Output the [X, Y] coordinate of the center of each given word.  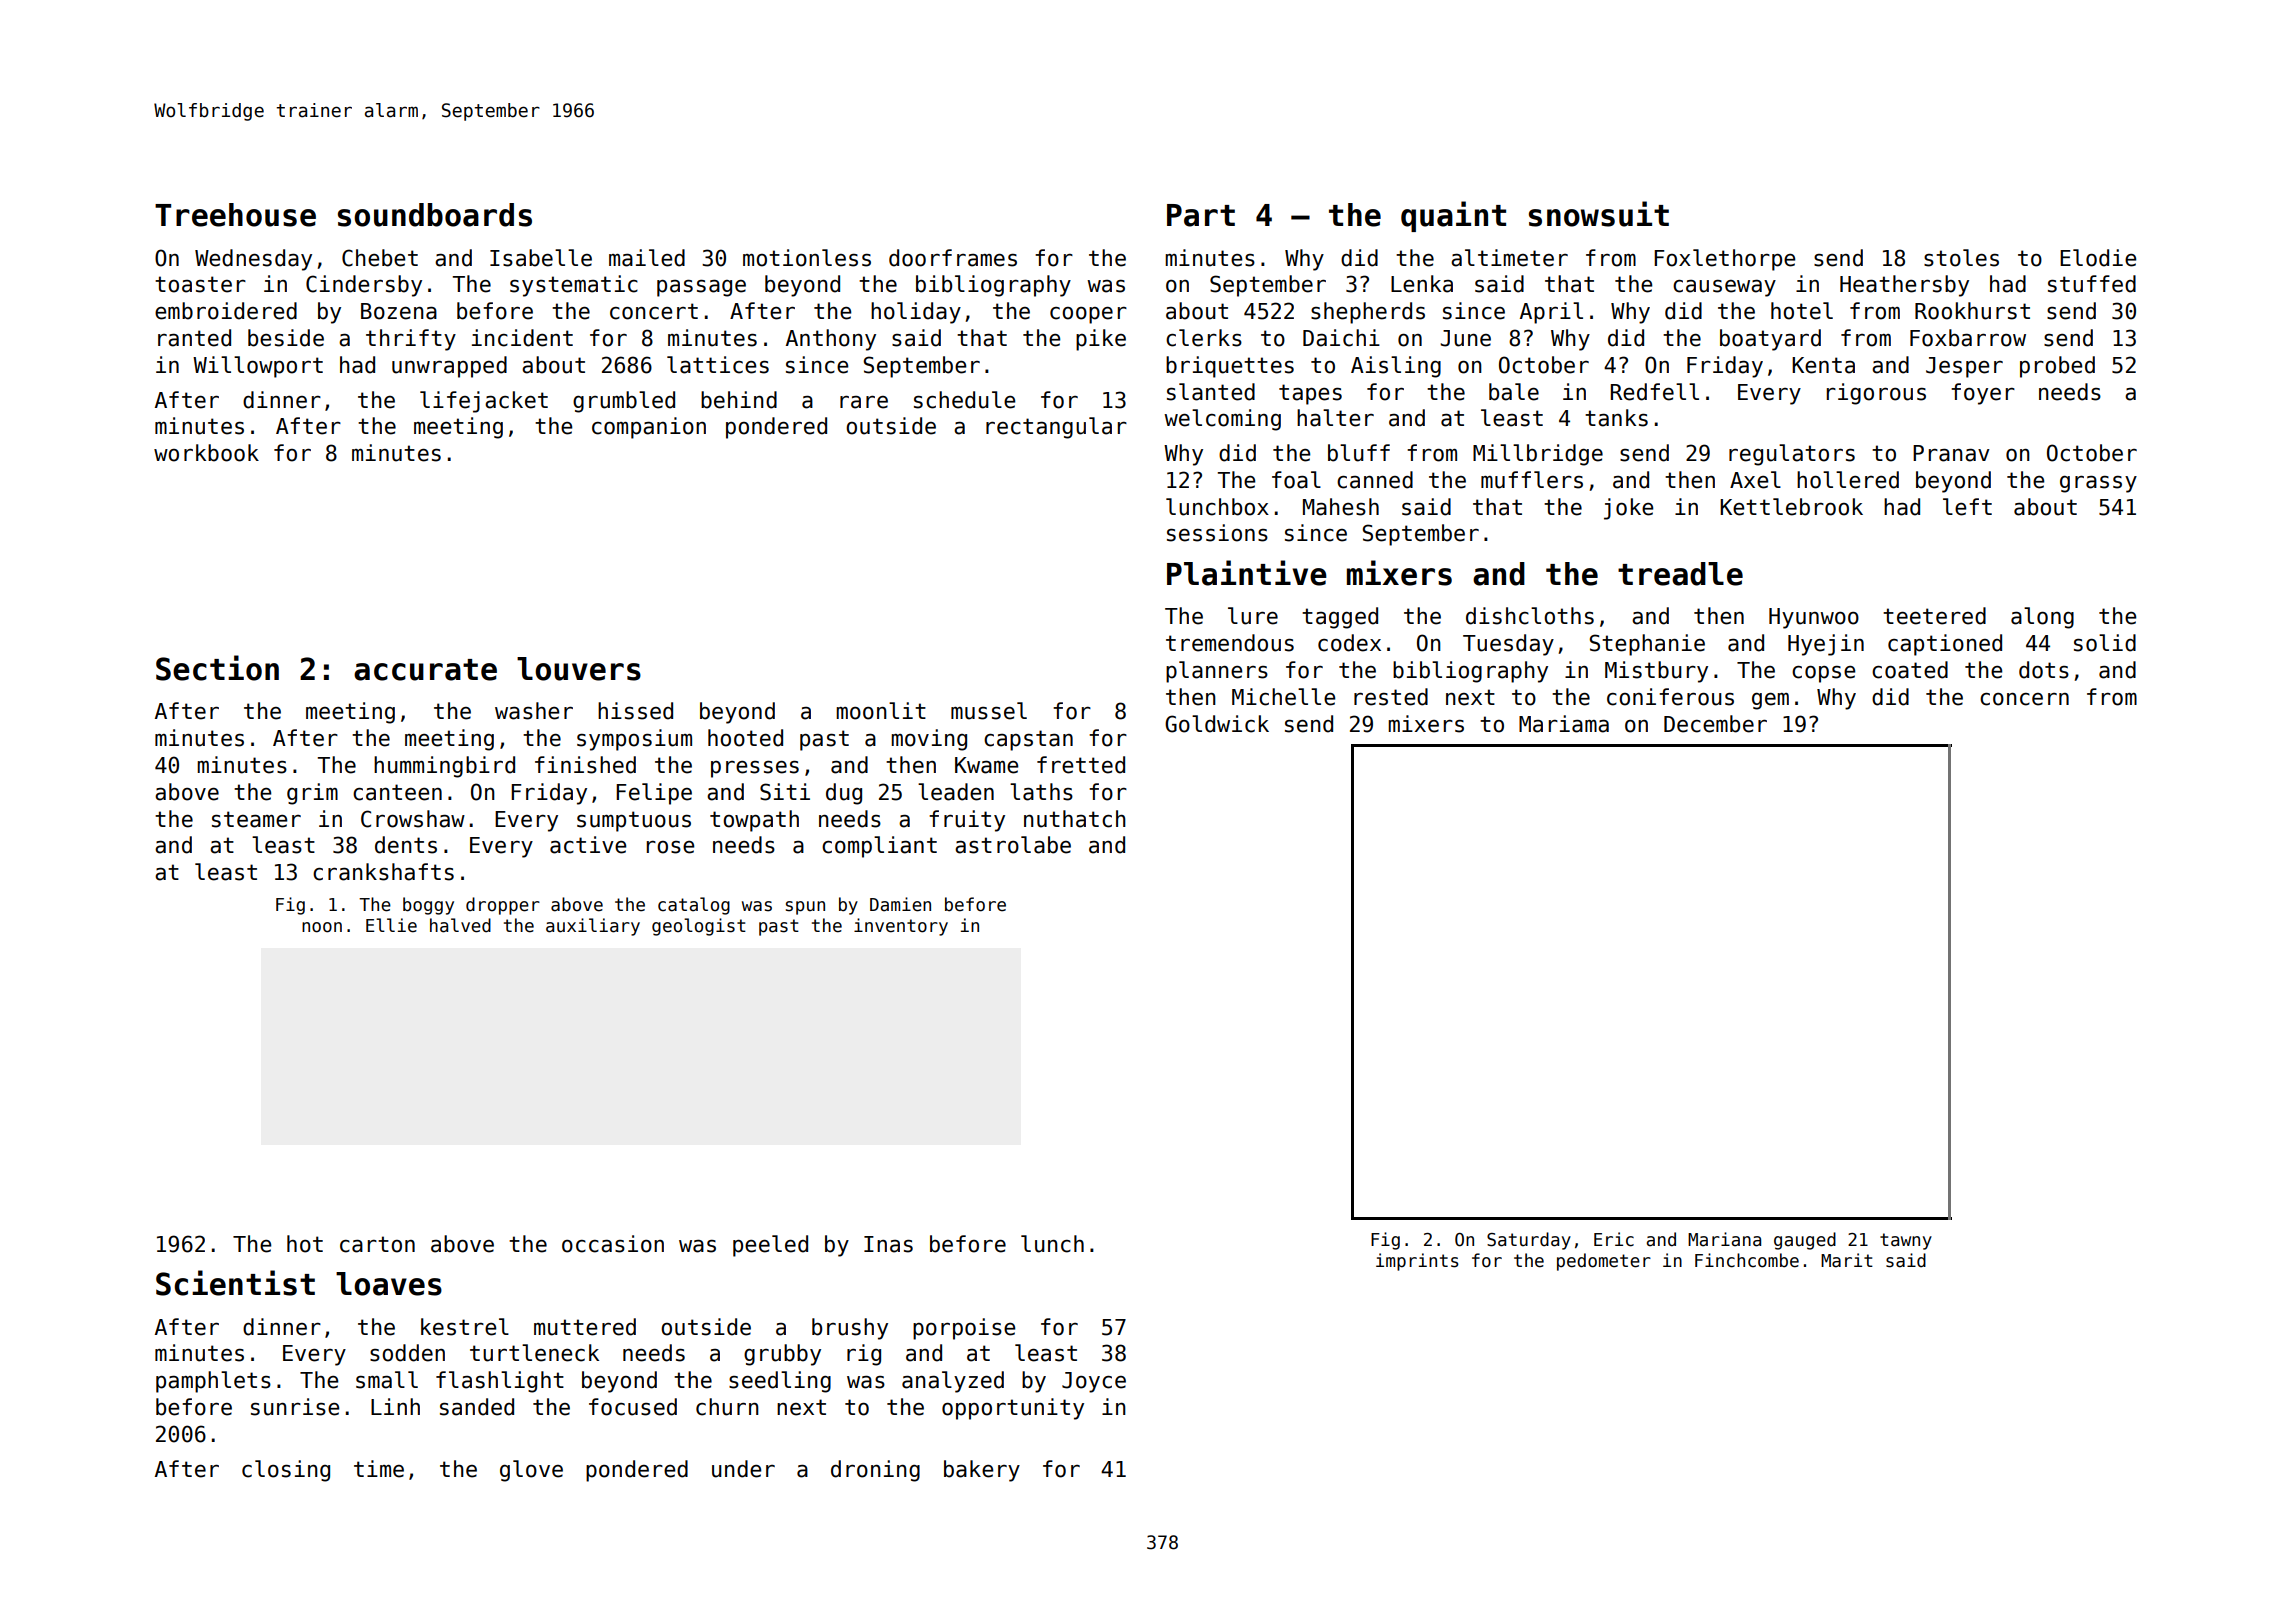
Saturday [1529, 1241]
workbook [206, 453]
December [1715, 724]
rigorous [1876, 394]
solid [2105, 643]
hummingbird [444, 767]
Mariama [1564, 724]
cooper [1088, 315]
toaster [200, 284]
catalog [694, 906]
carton [377, 1244]
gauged [1805, 1241]
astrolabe [1013, 845]
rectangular [1056, 428]
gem [1770, 701]
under [743, 1469]
